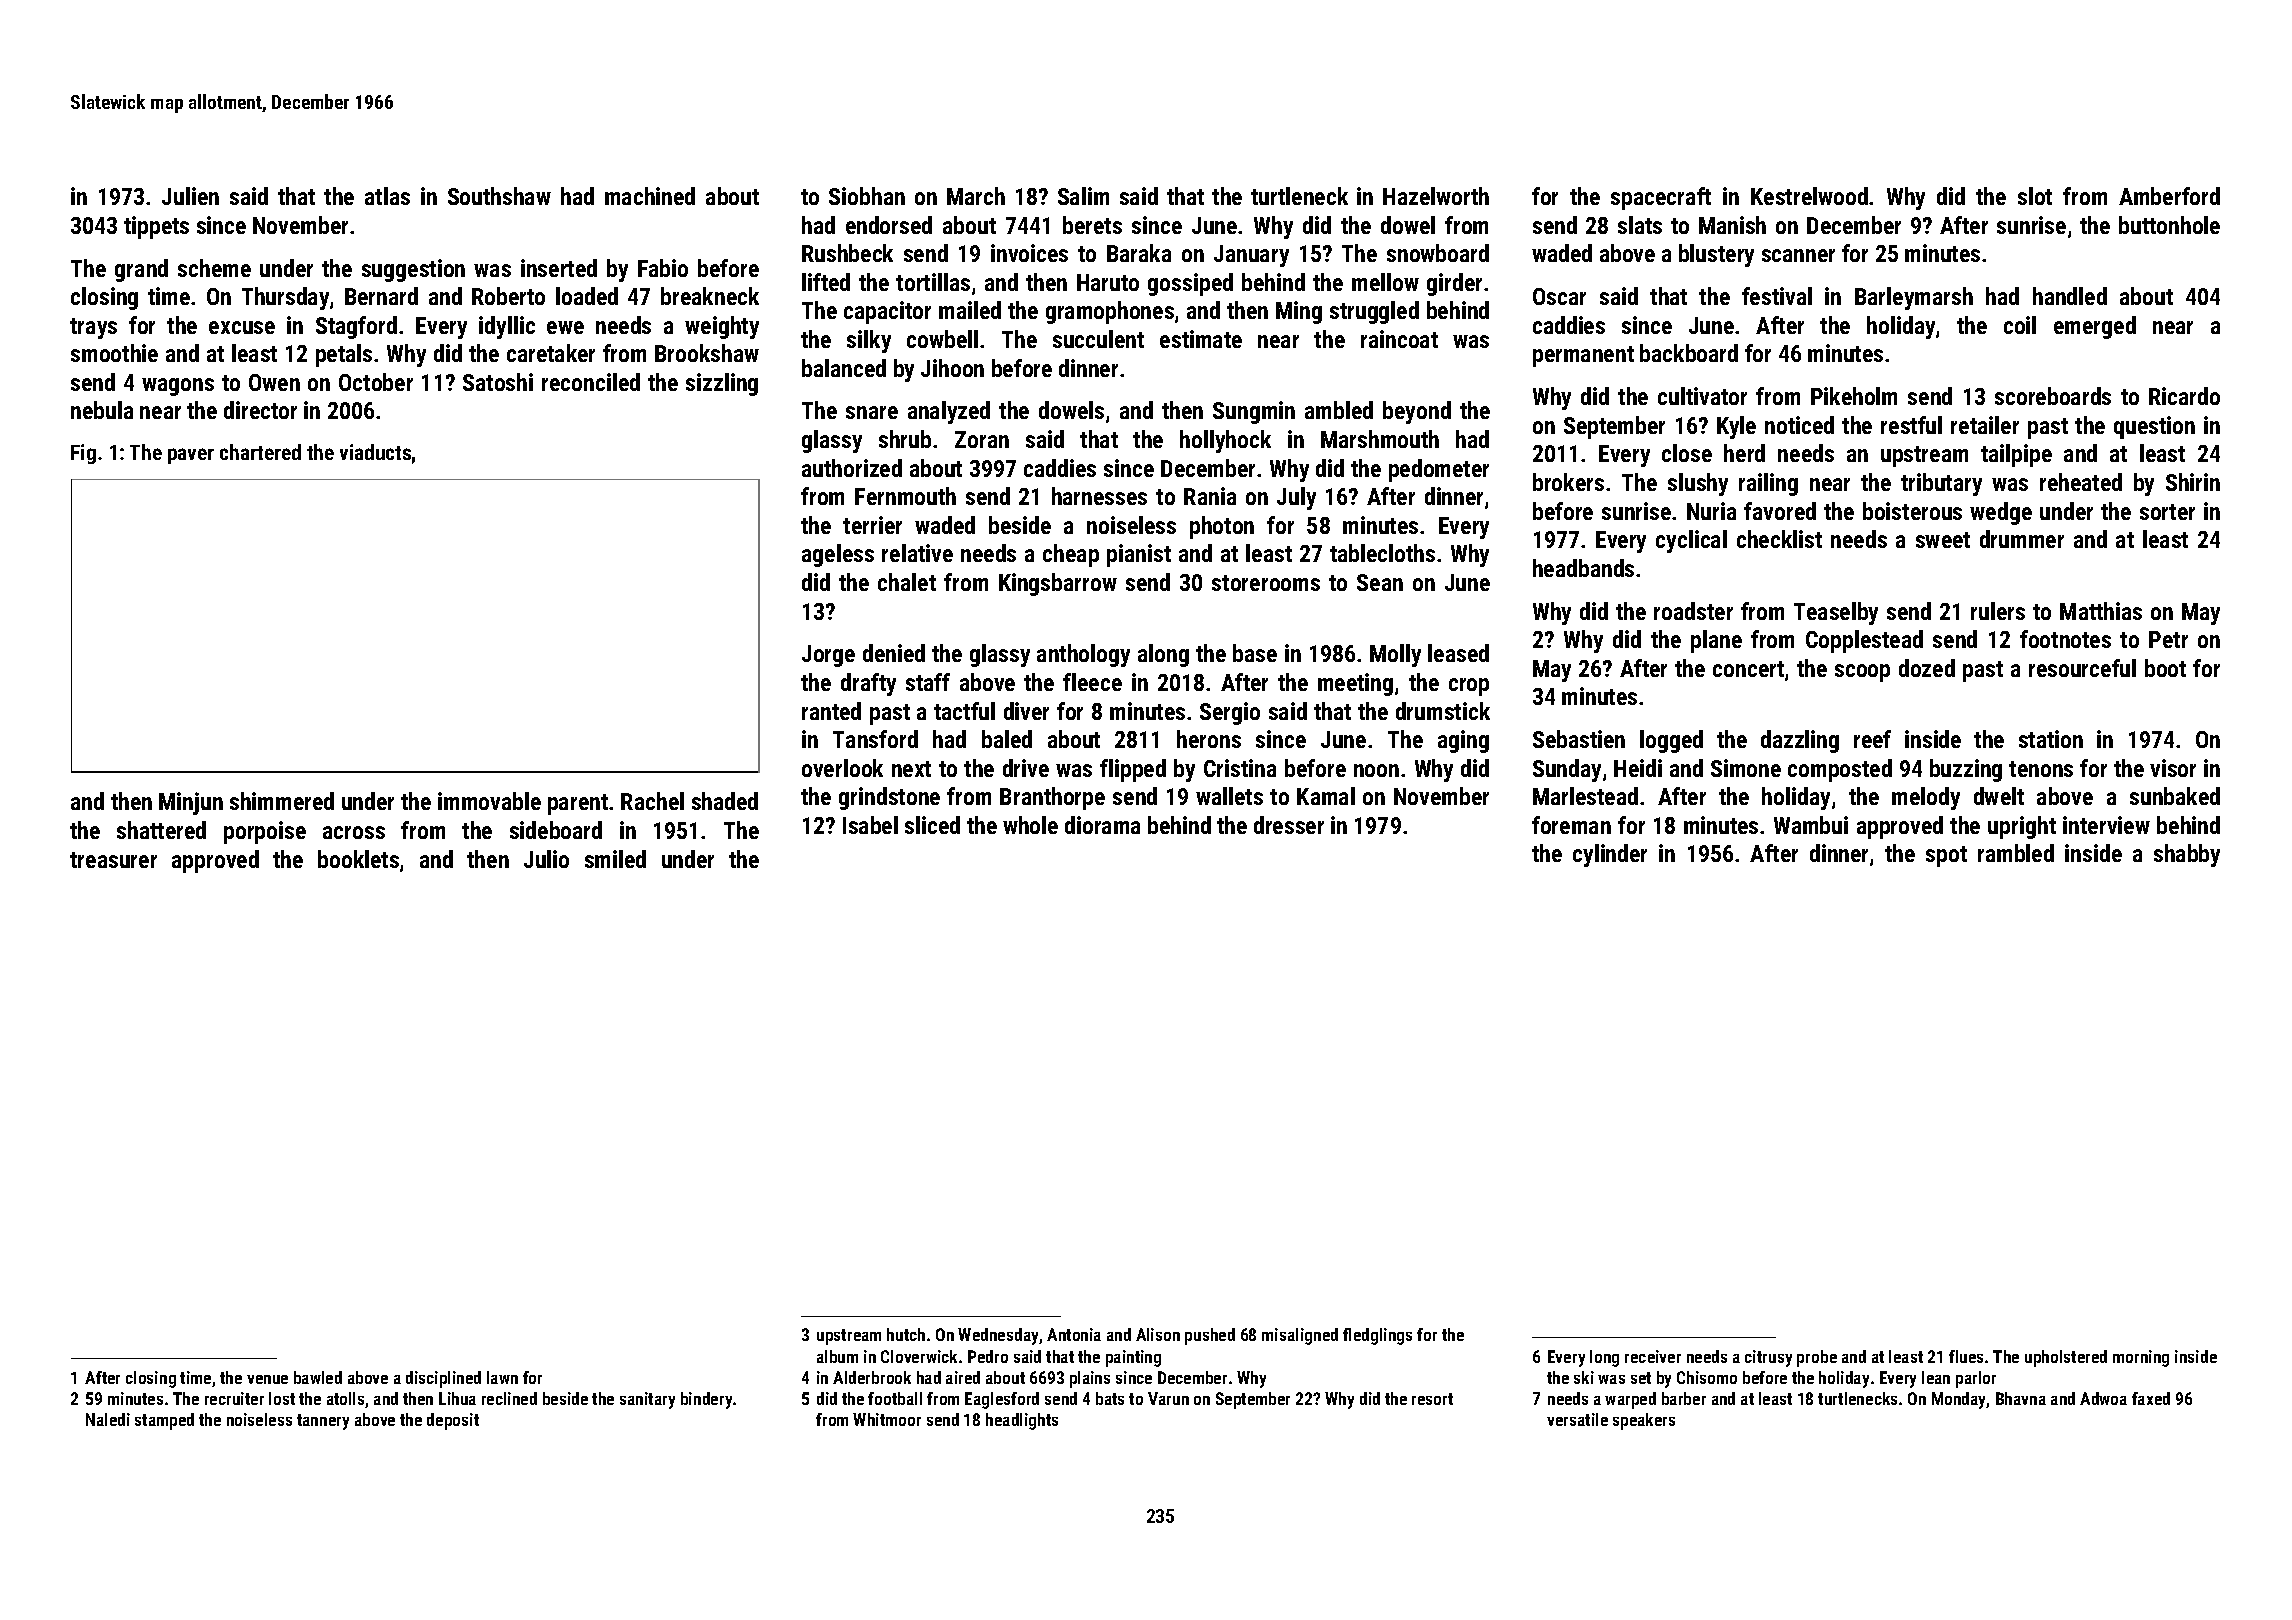  What do you see at coordinates (1817, 1358) in the document?
I see `probe` at bounding box center [1817, 1358].
